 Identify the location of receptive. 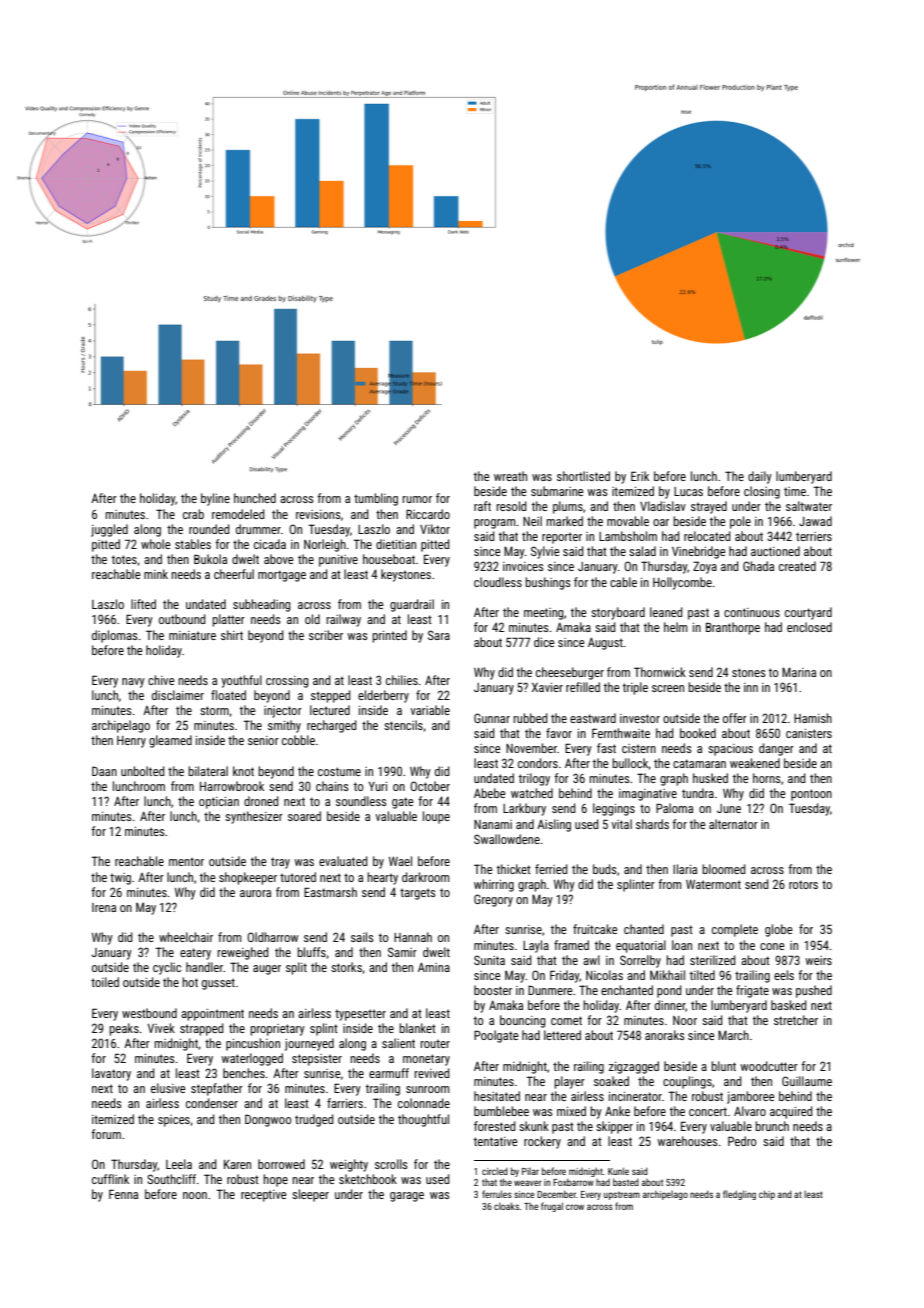
(264, 1196).
